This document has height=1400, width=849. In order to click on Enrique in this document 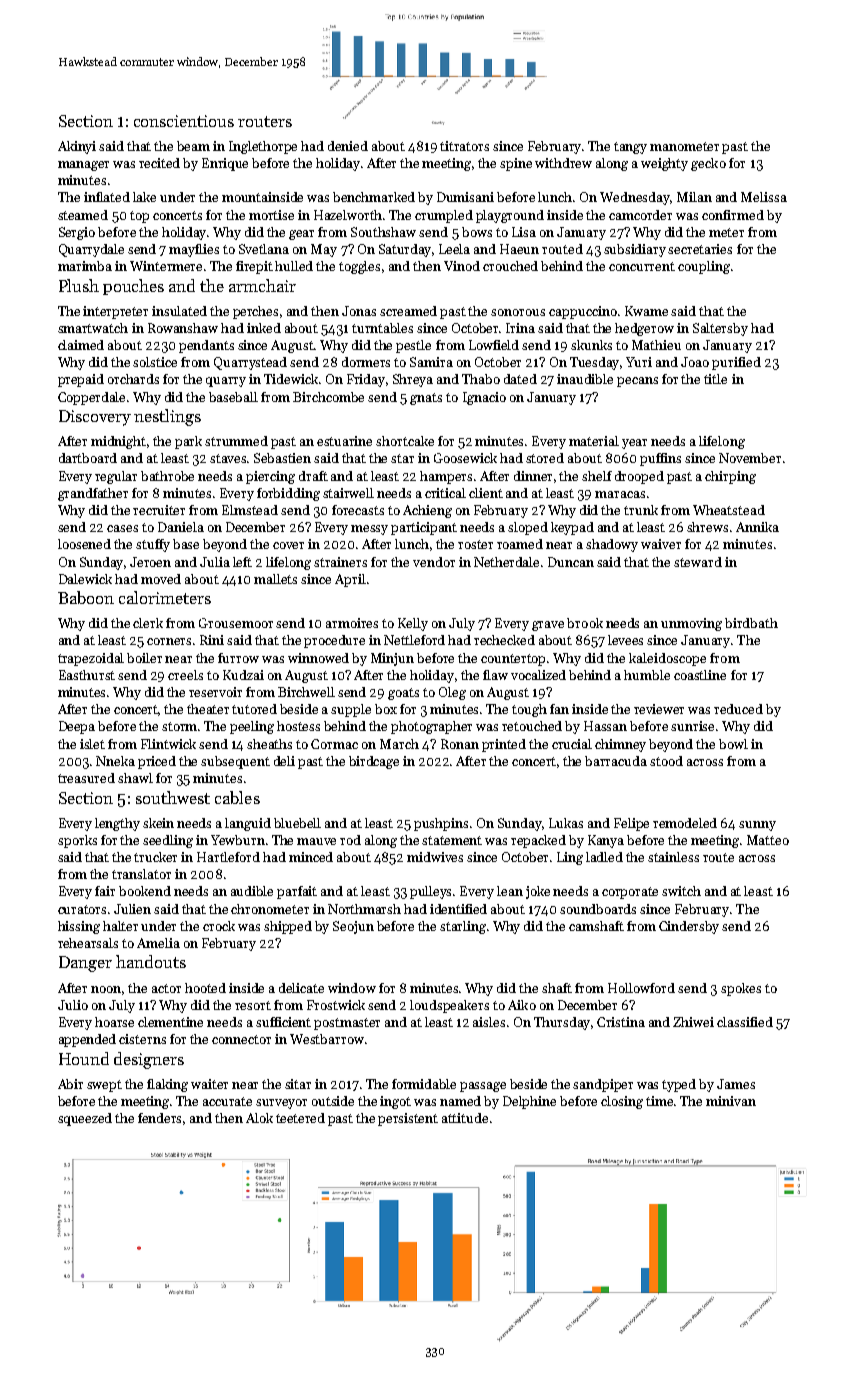, I will do `click(225, 164)`.
